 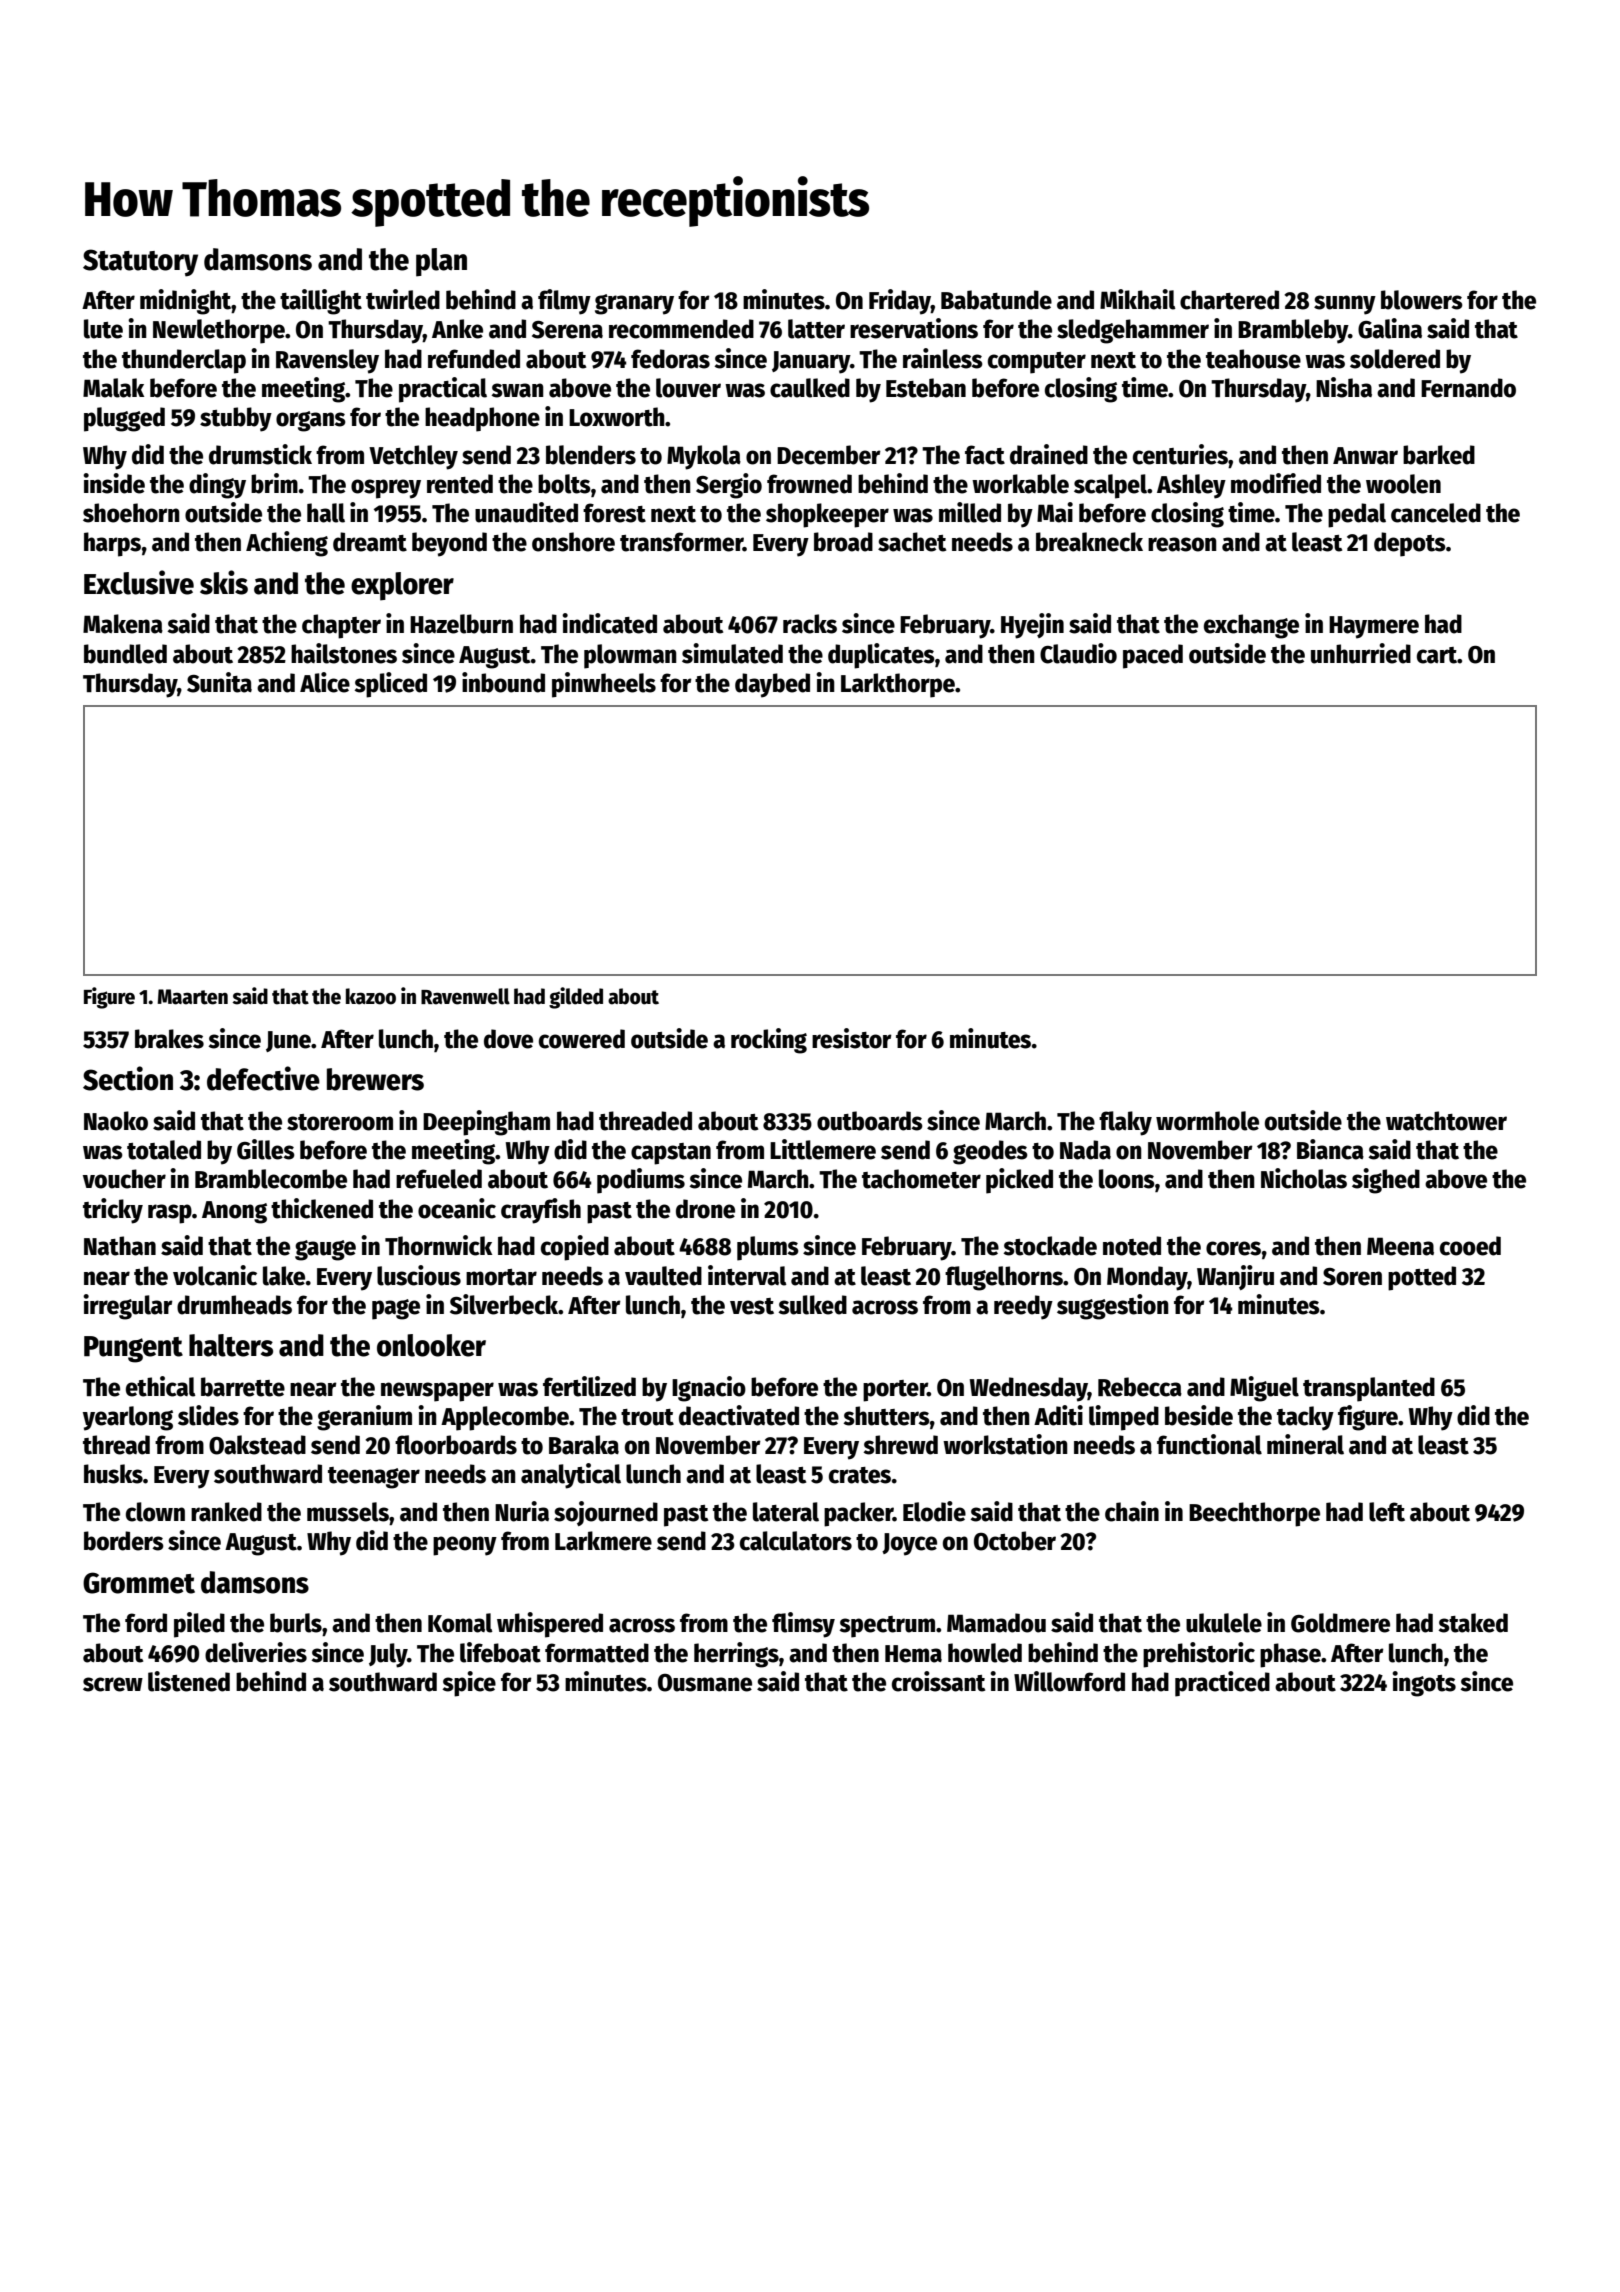 I want to click on porter, so click(x=895, y=1391).
